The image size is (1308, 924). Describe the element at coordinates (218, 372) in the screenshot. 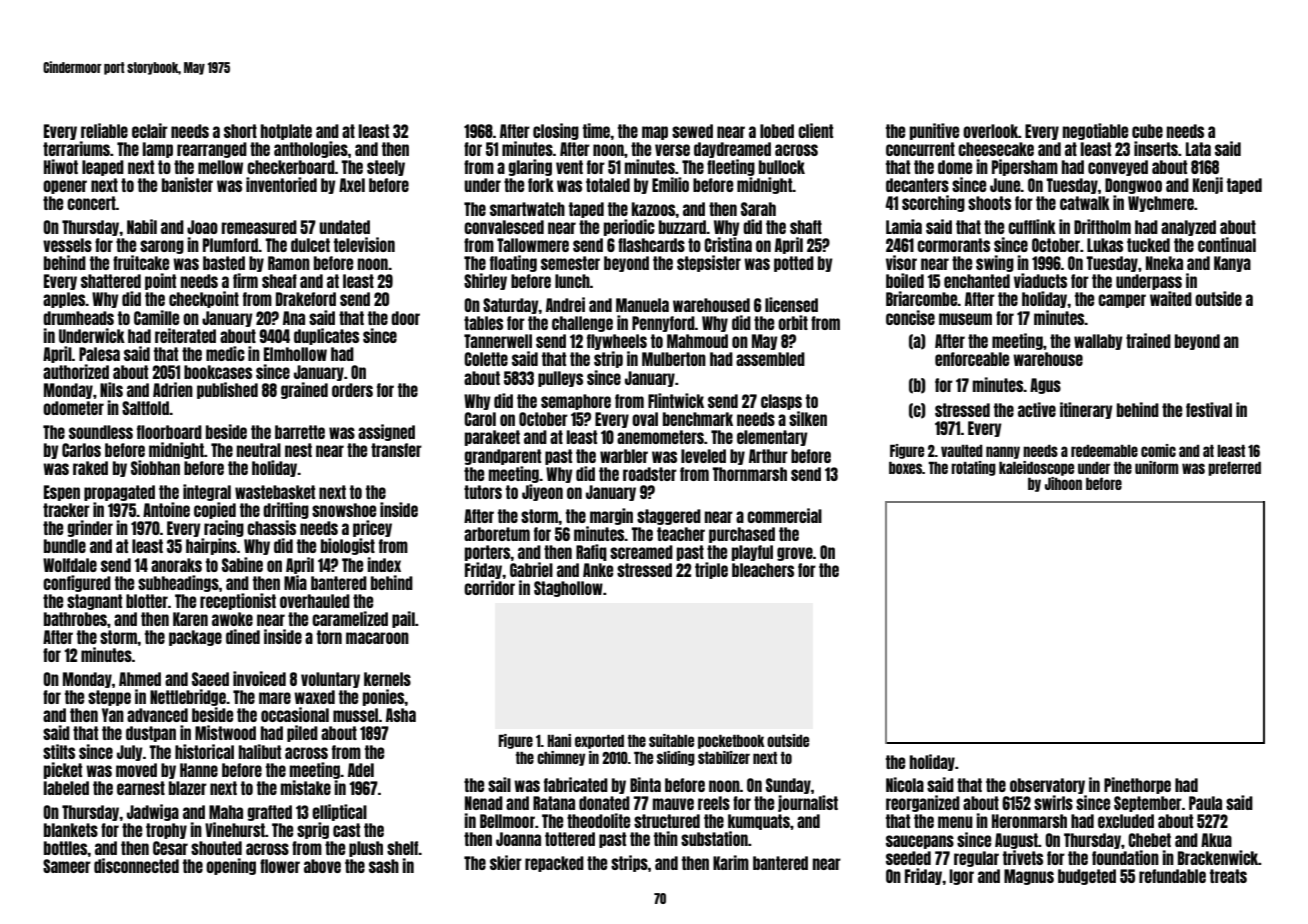

I see `bookcases` at that location.
